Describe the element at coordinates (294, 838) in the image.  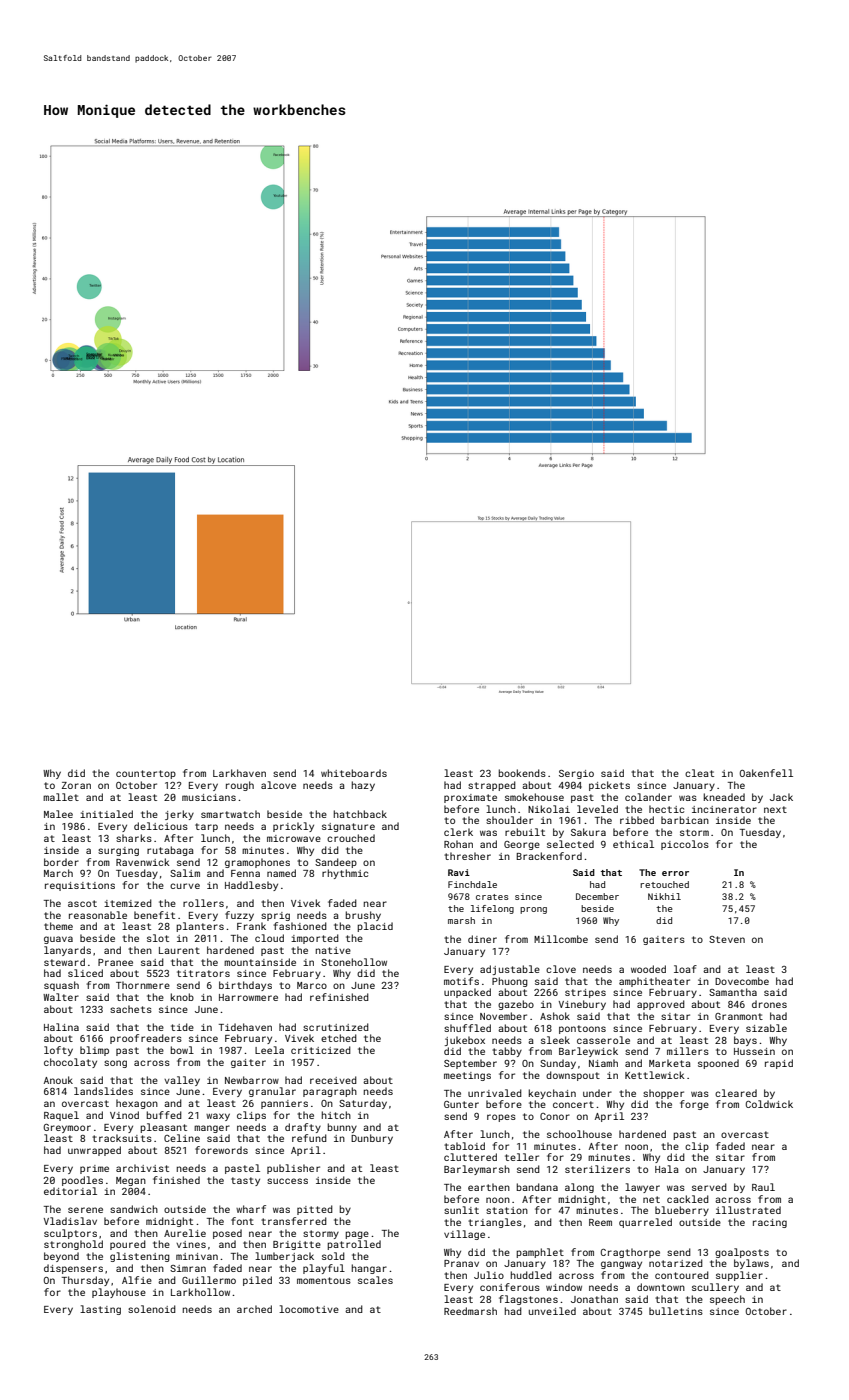
I see `microwave` at that location.
